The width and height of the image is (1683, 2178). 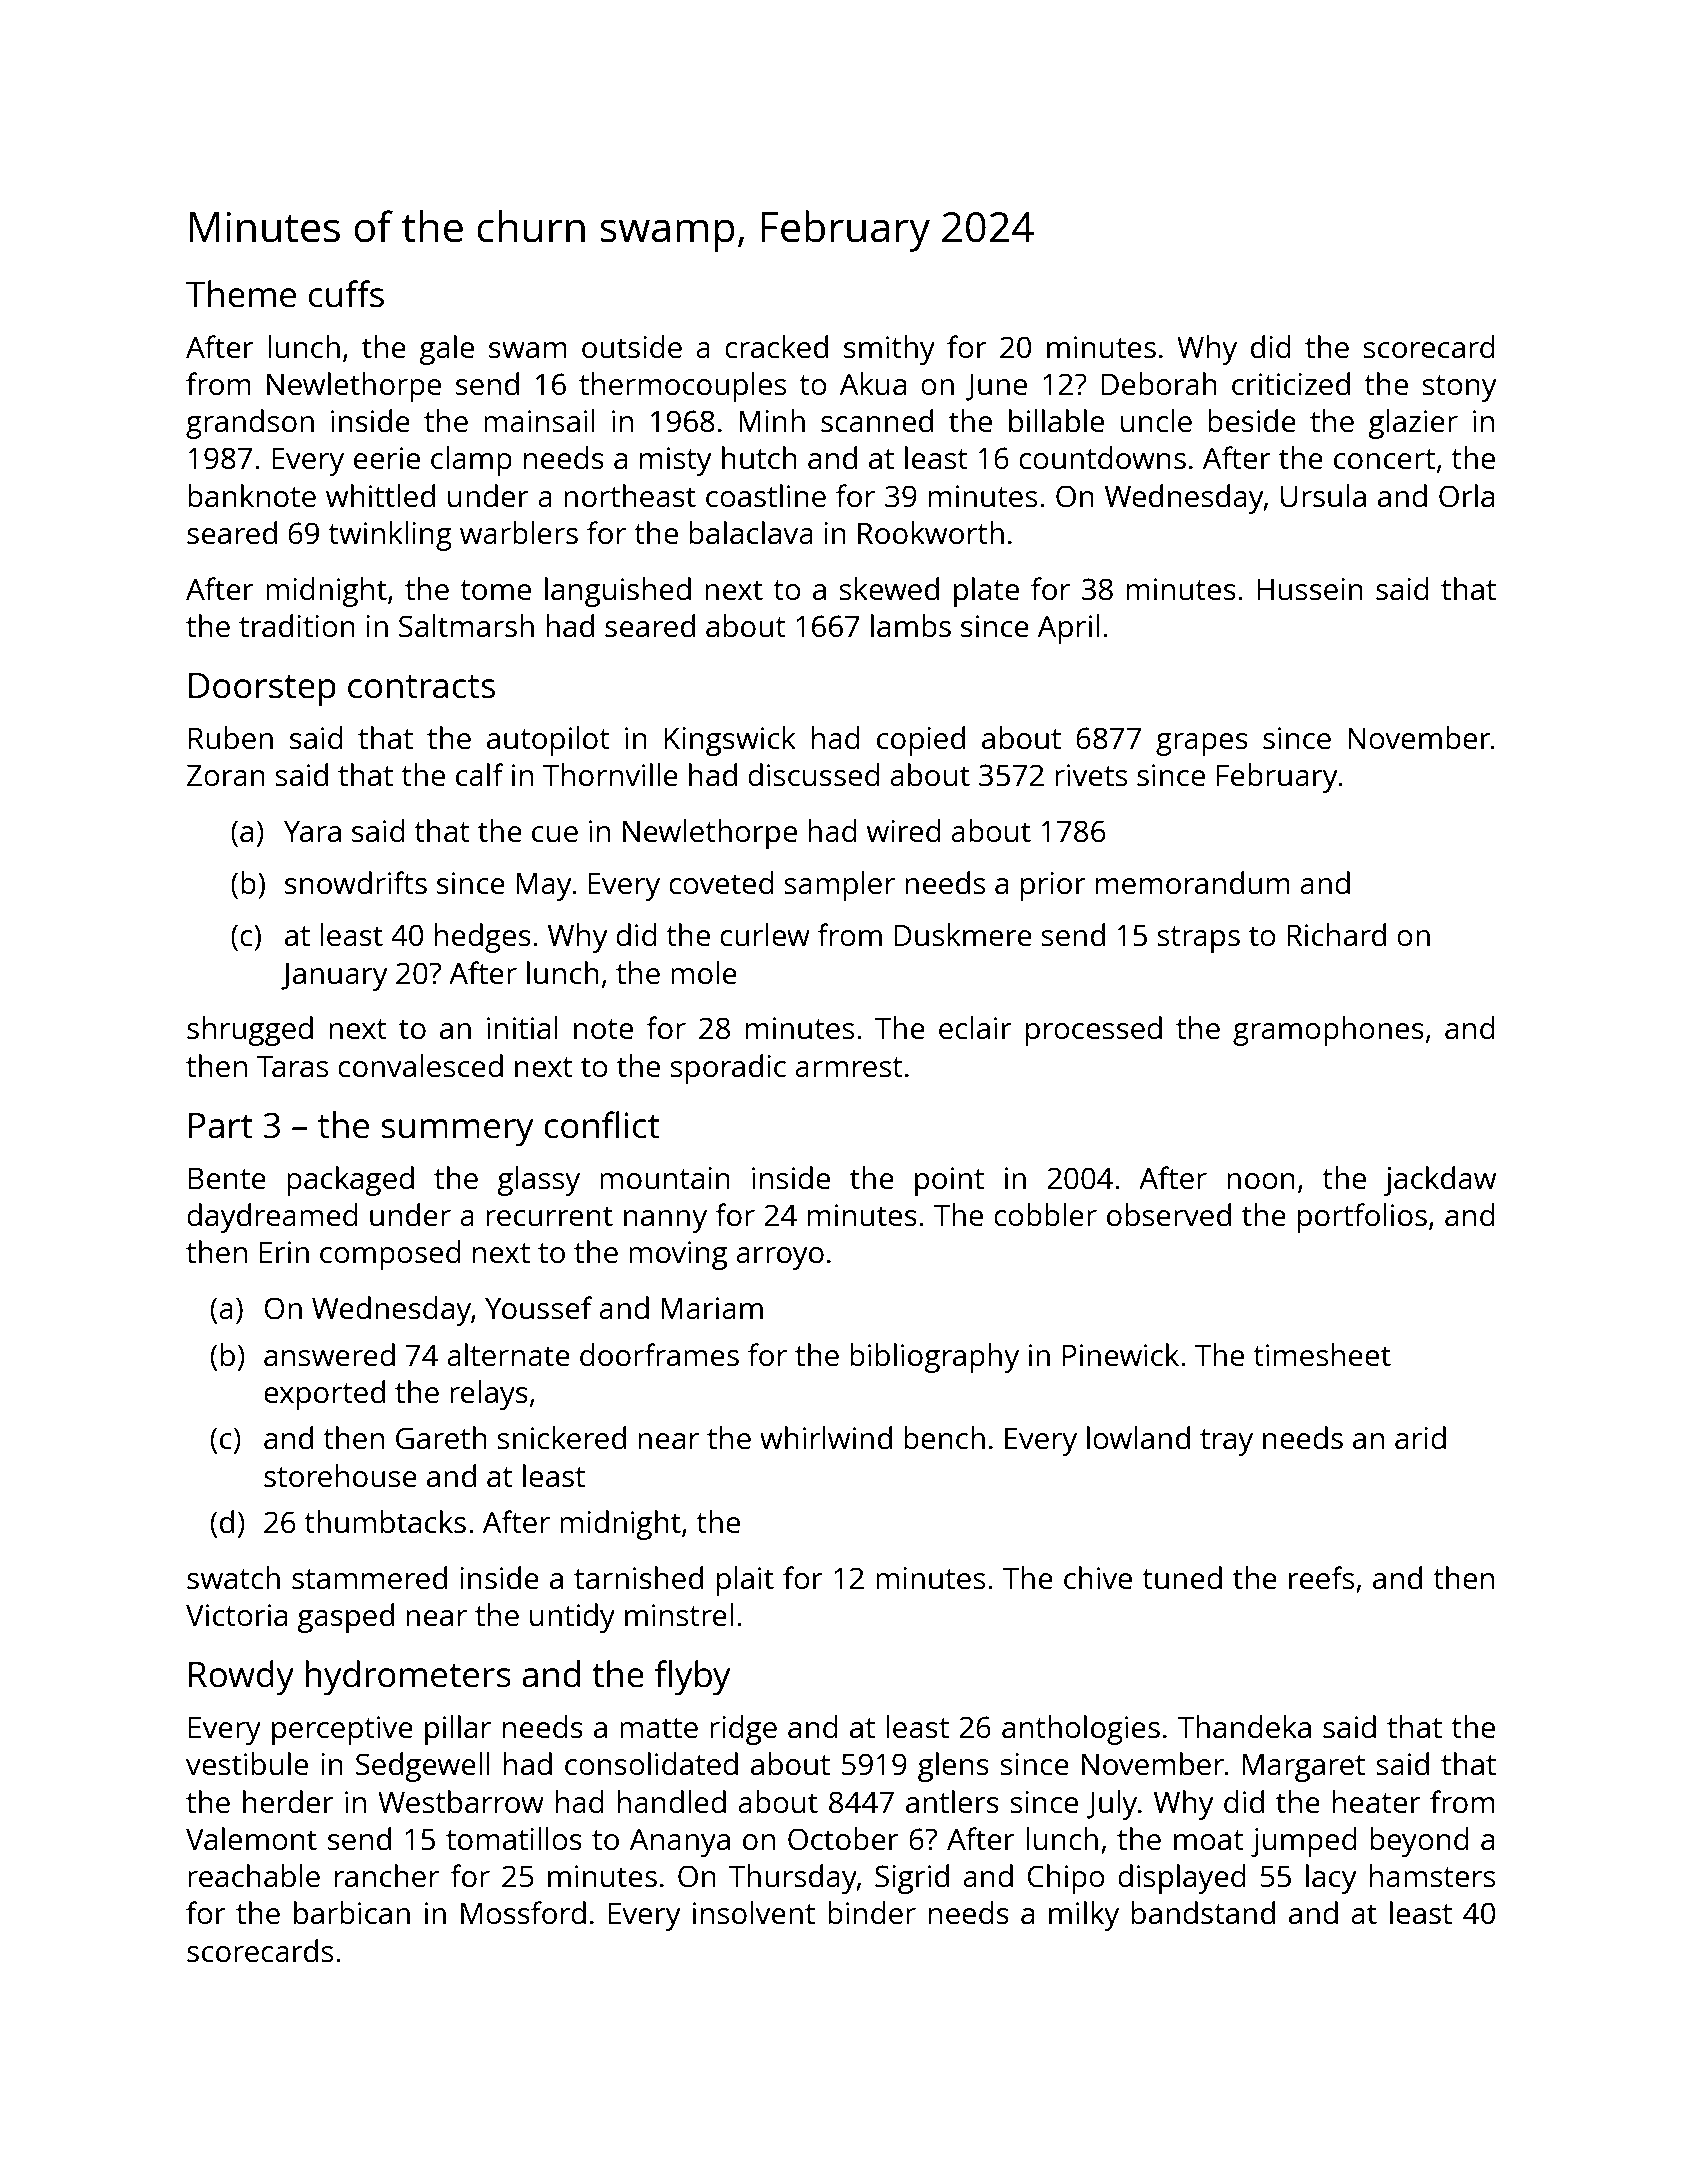 I want to click on sampler, so click(x=839, y=886).
